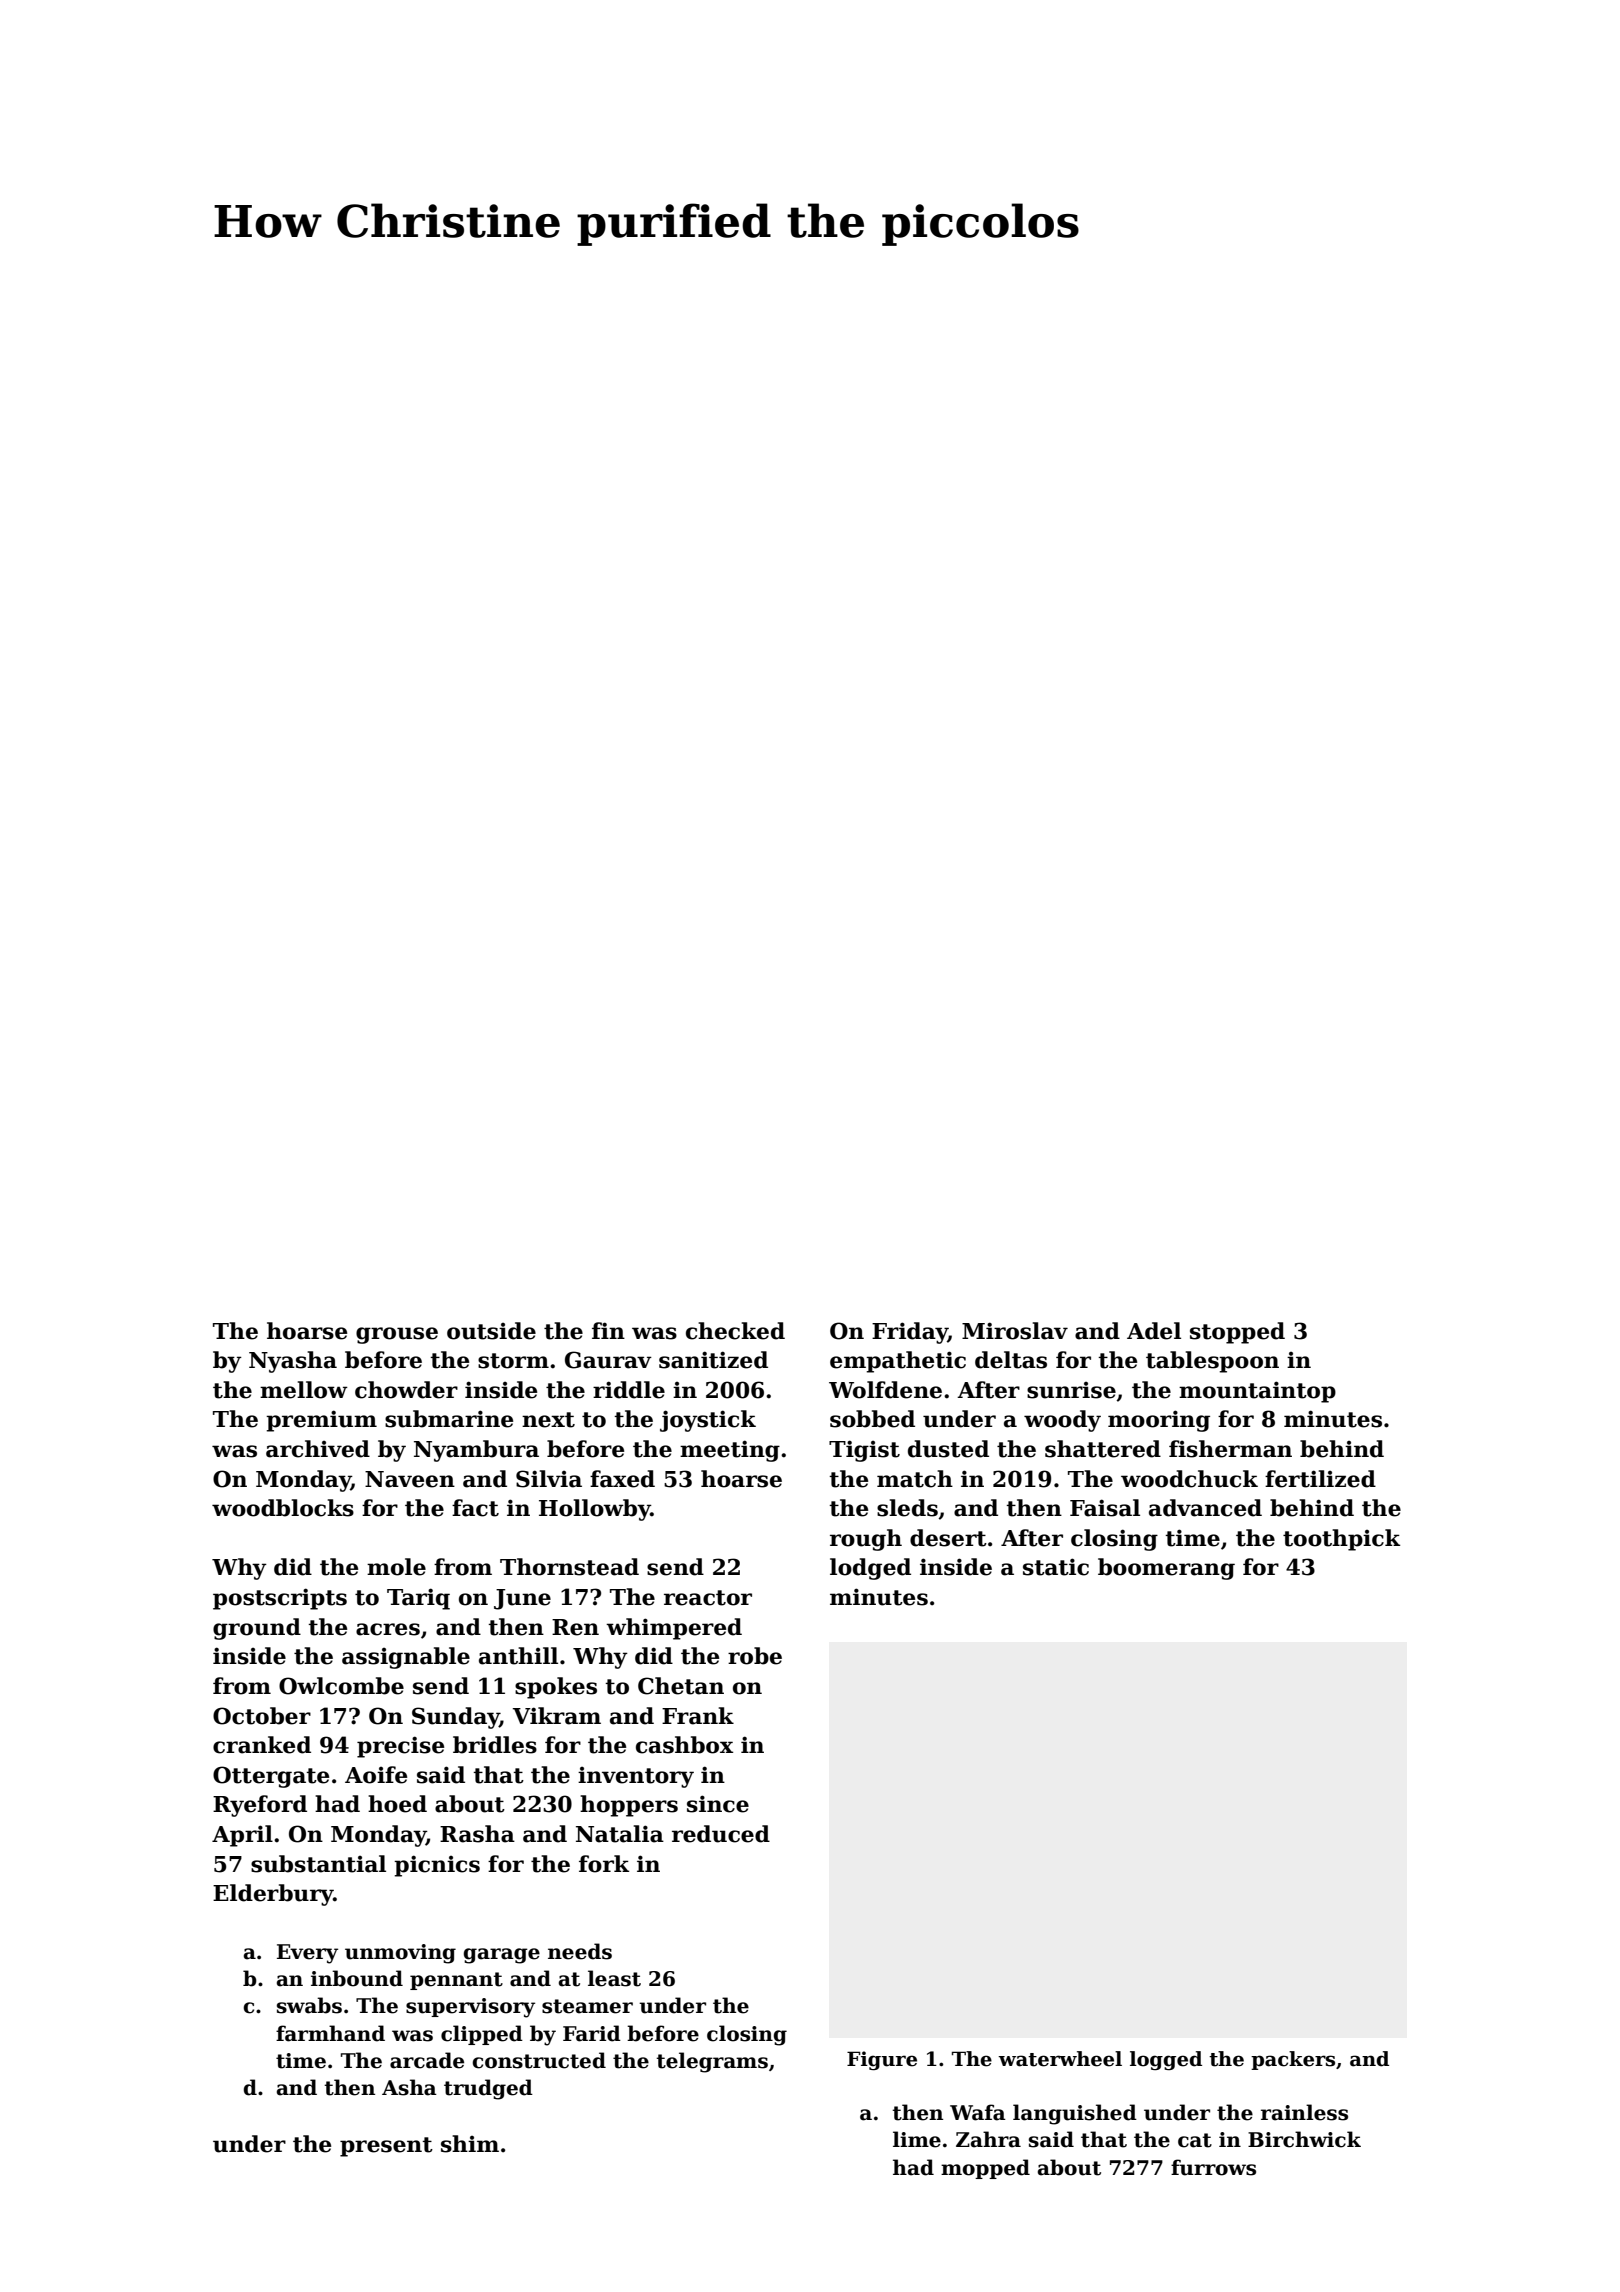 The width and height of the page is (1620, 2292). I want to click on Faisal, so click(1105, 1508).
